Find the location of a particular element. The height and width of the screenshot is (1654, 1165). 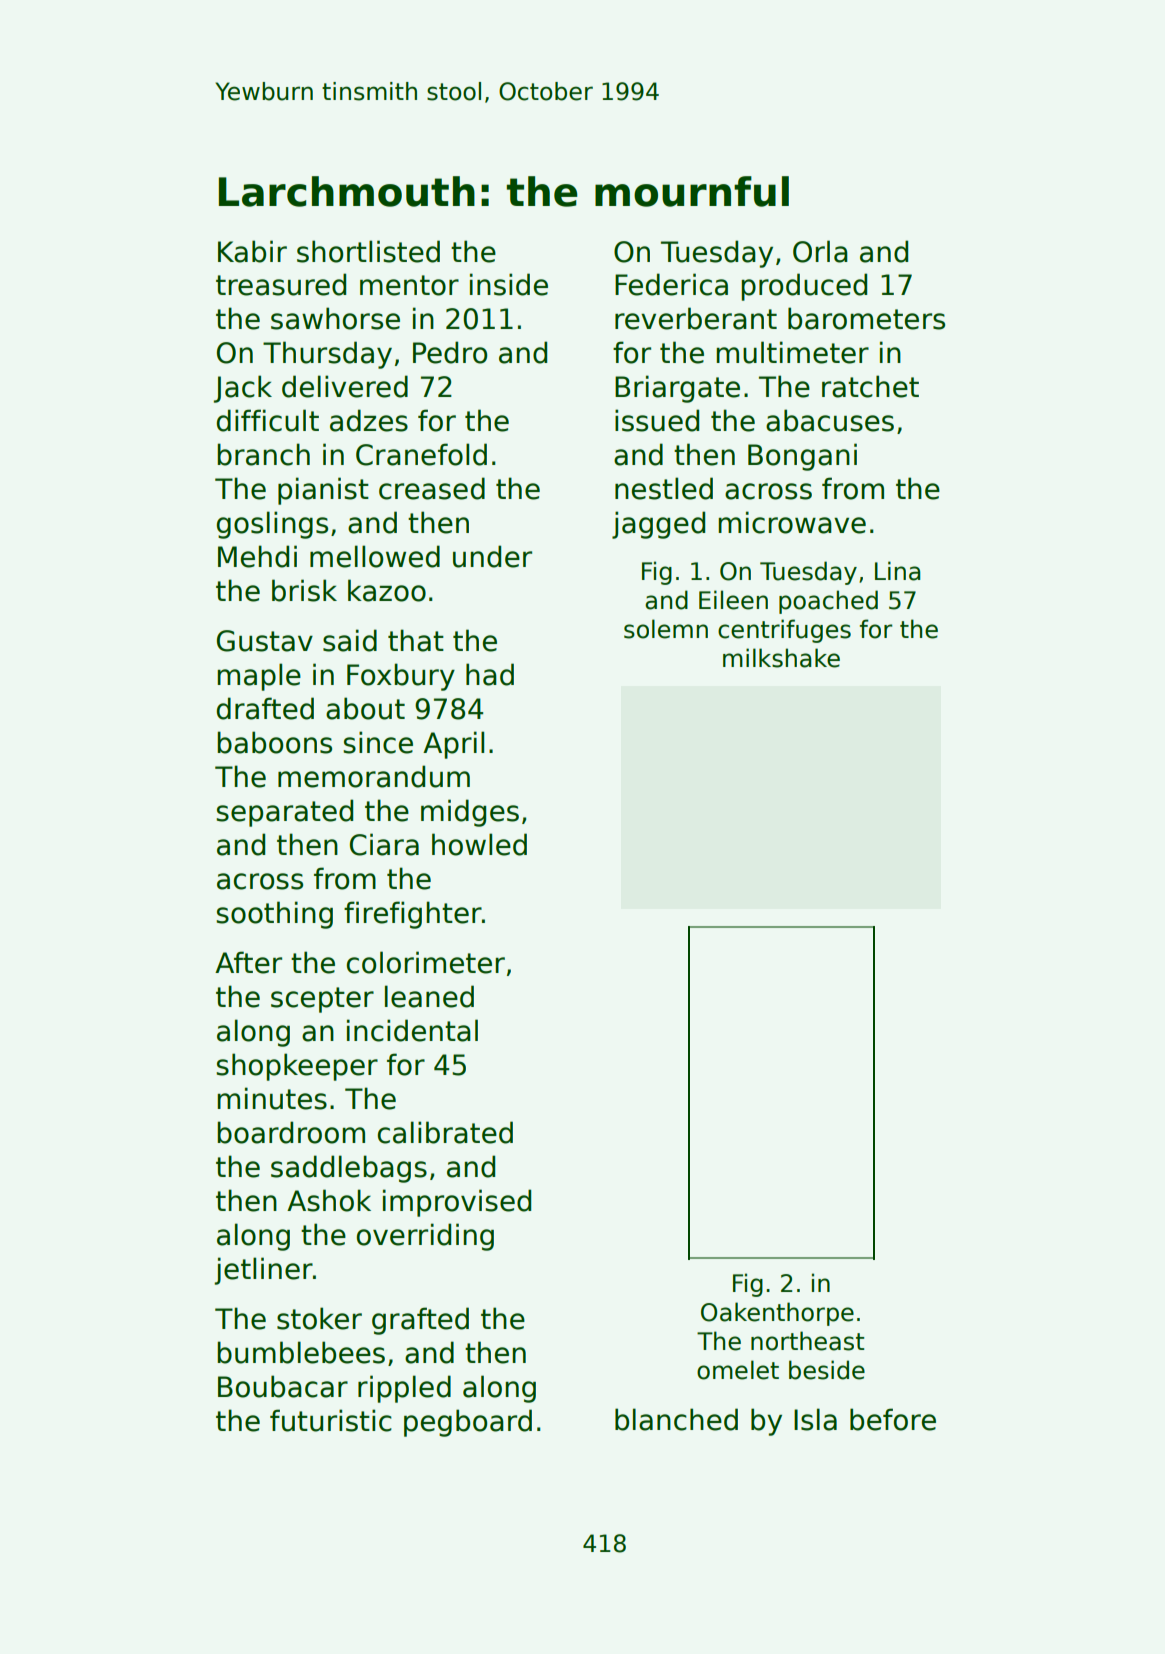

leaned is located at coordinates (429, 996).
